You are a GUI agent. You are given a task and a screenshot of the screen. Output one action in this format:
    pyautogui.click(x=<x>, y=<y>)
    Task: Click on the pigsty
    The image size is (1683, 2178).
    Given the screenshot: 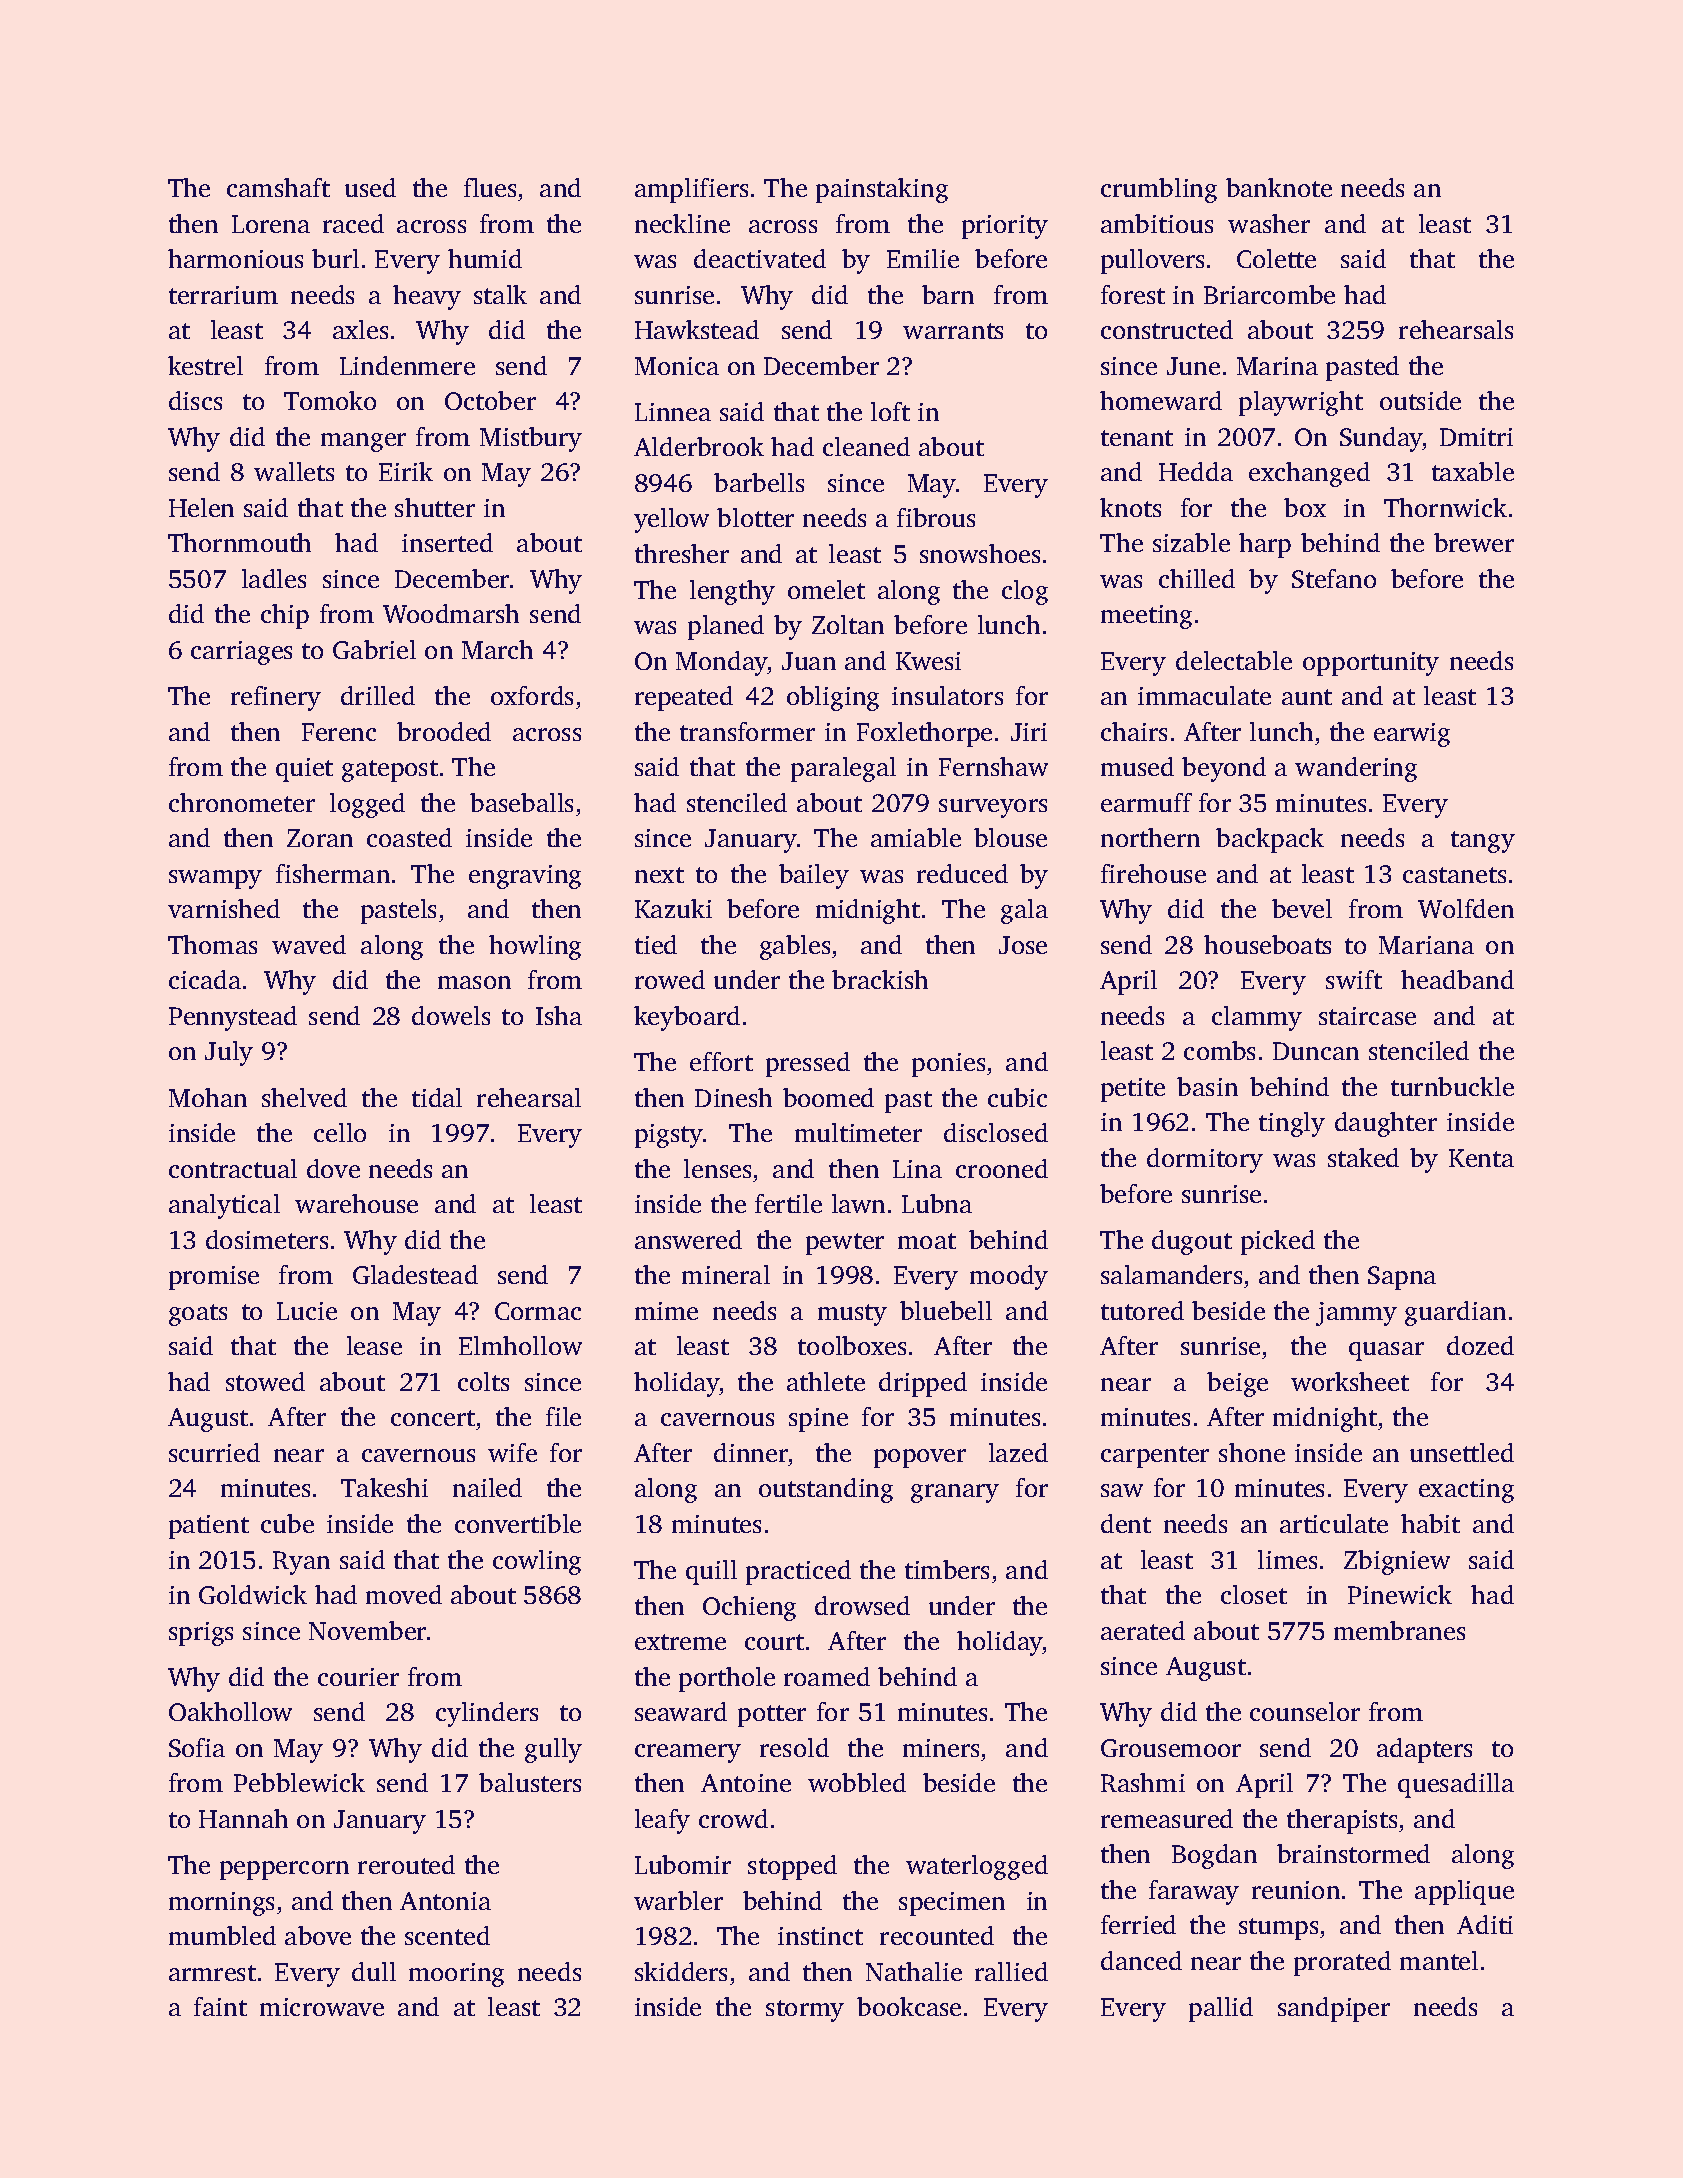 What is the action you would take?
    pyautogui.click(x=669, y=1136)
